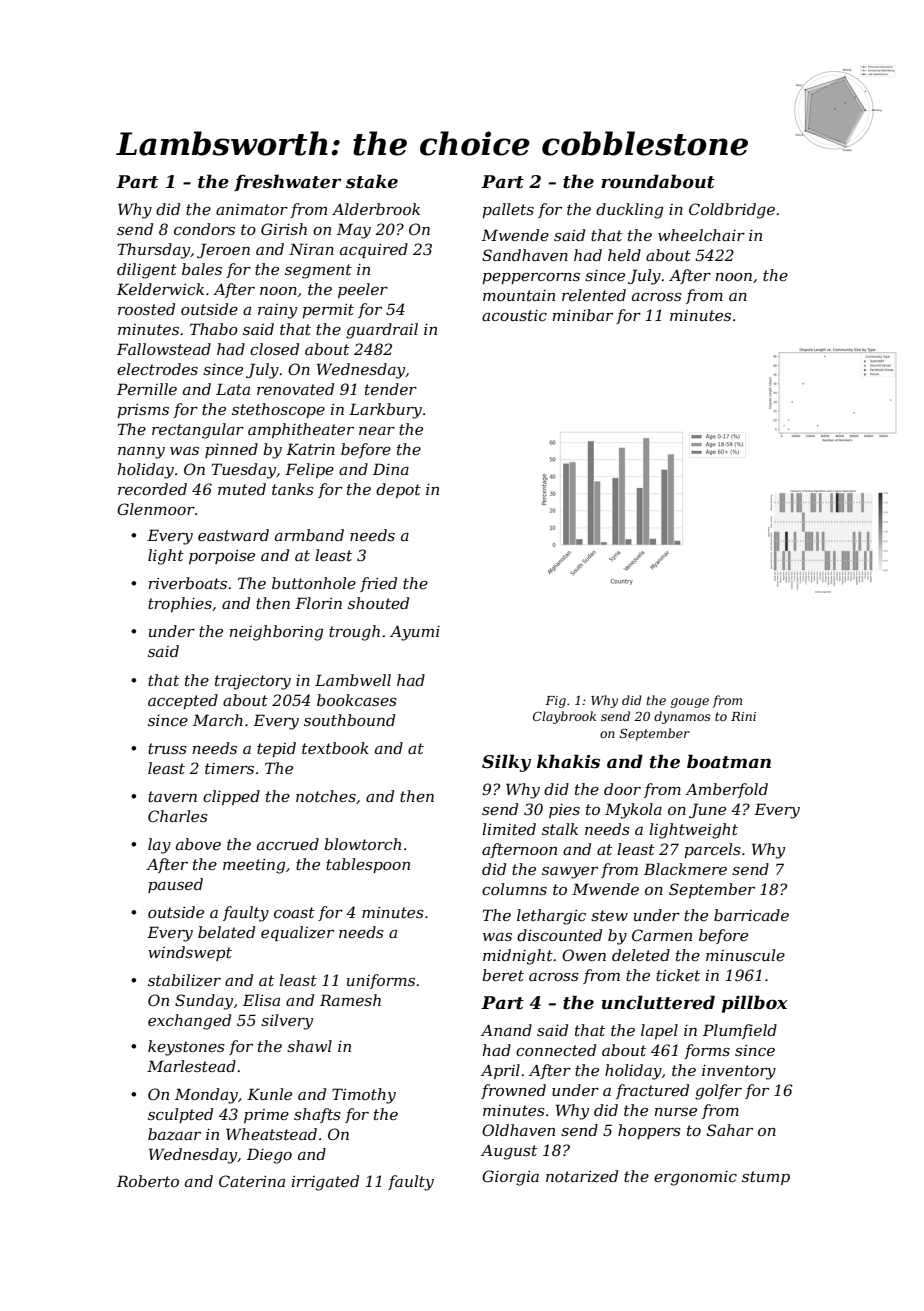 This image has width=924, height=1311. I want to click on duckling, so click(629, 211).
